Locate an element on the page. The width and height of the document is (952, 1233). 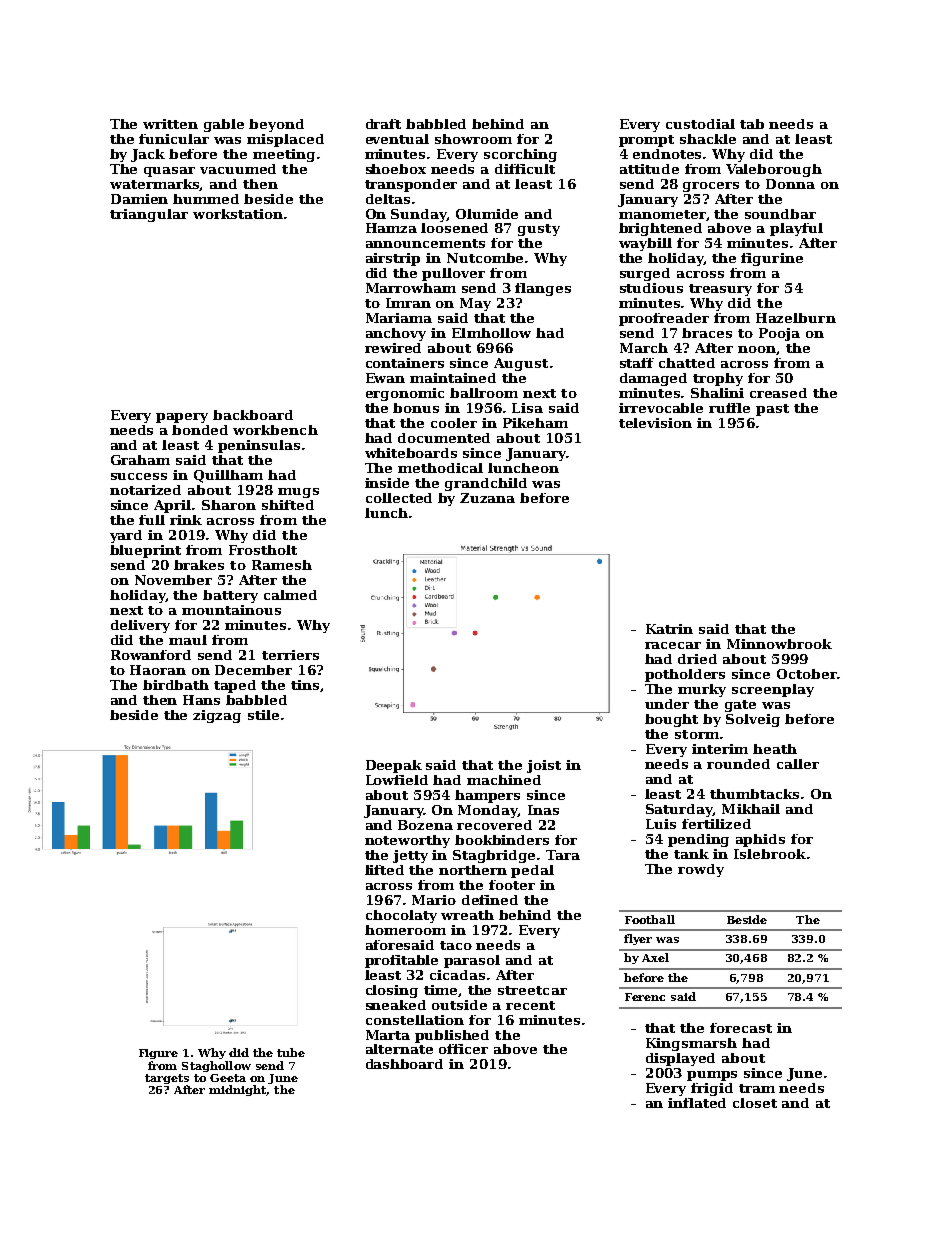
profitable is located at coordinates (401, 961).
